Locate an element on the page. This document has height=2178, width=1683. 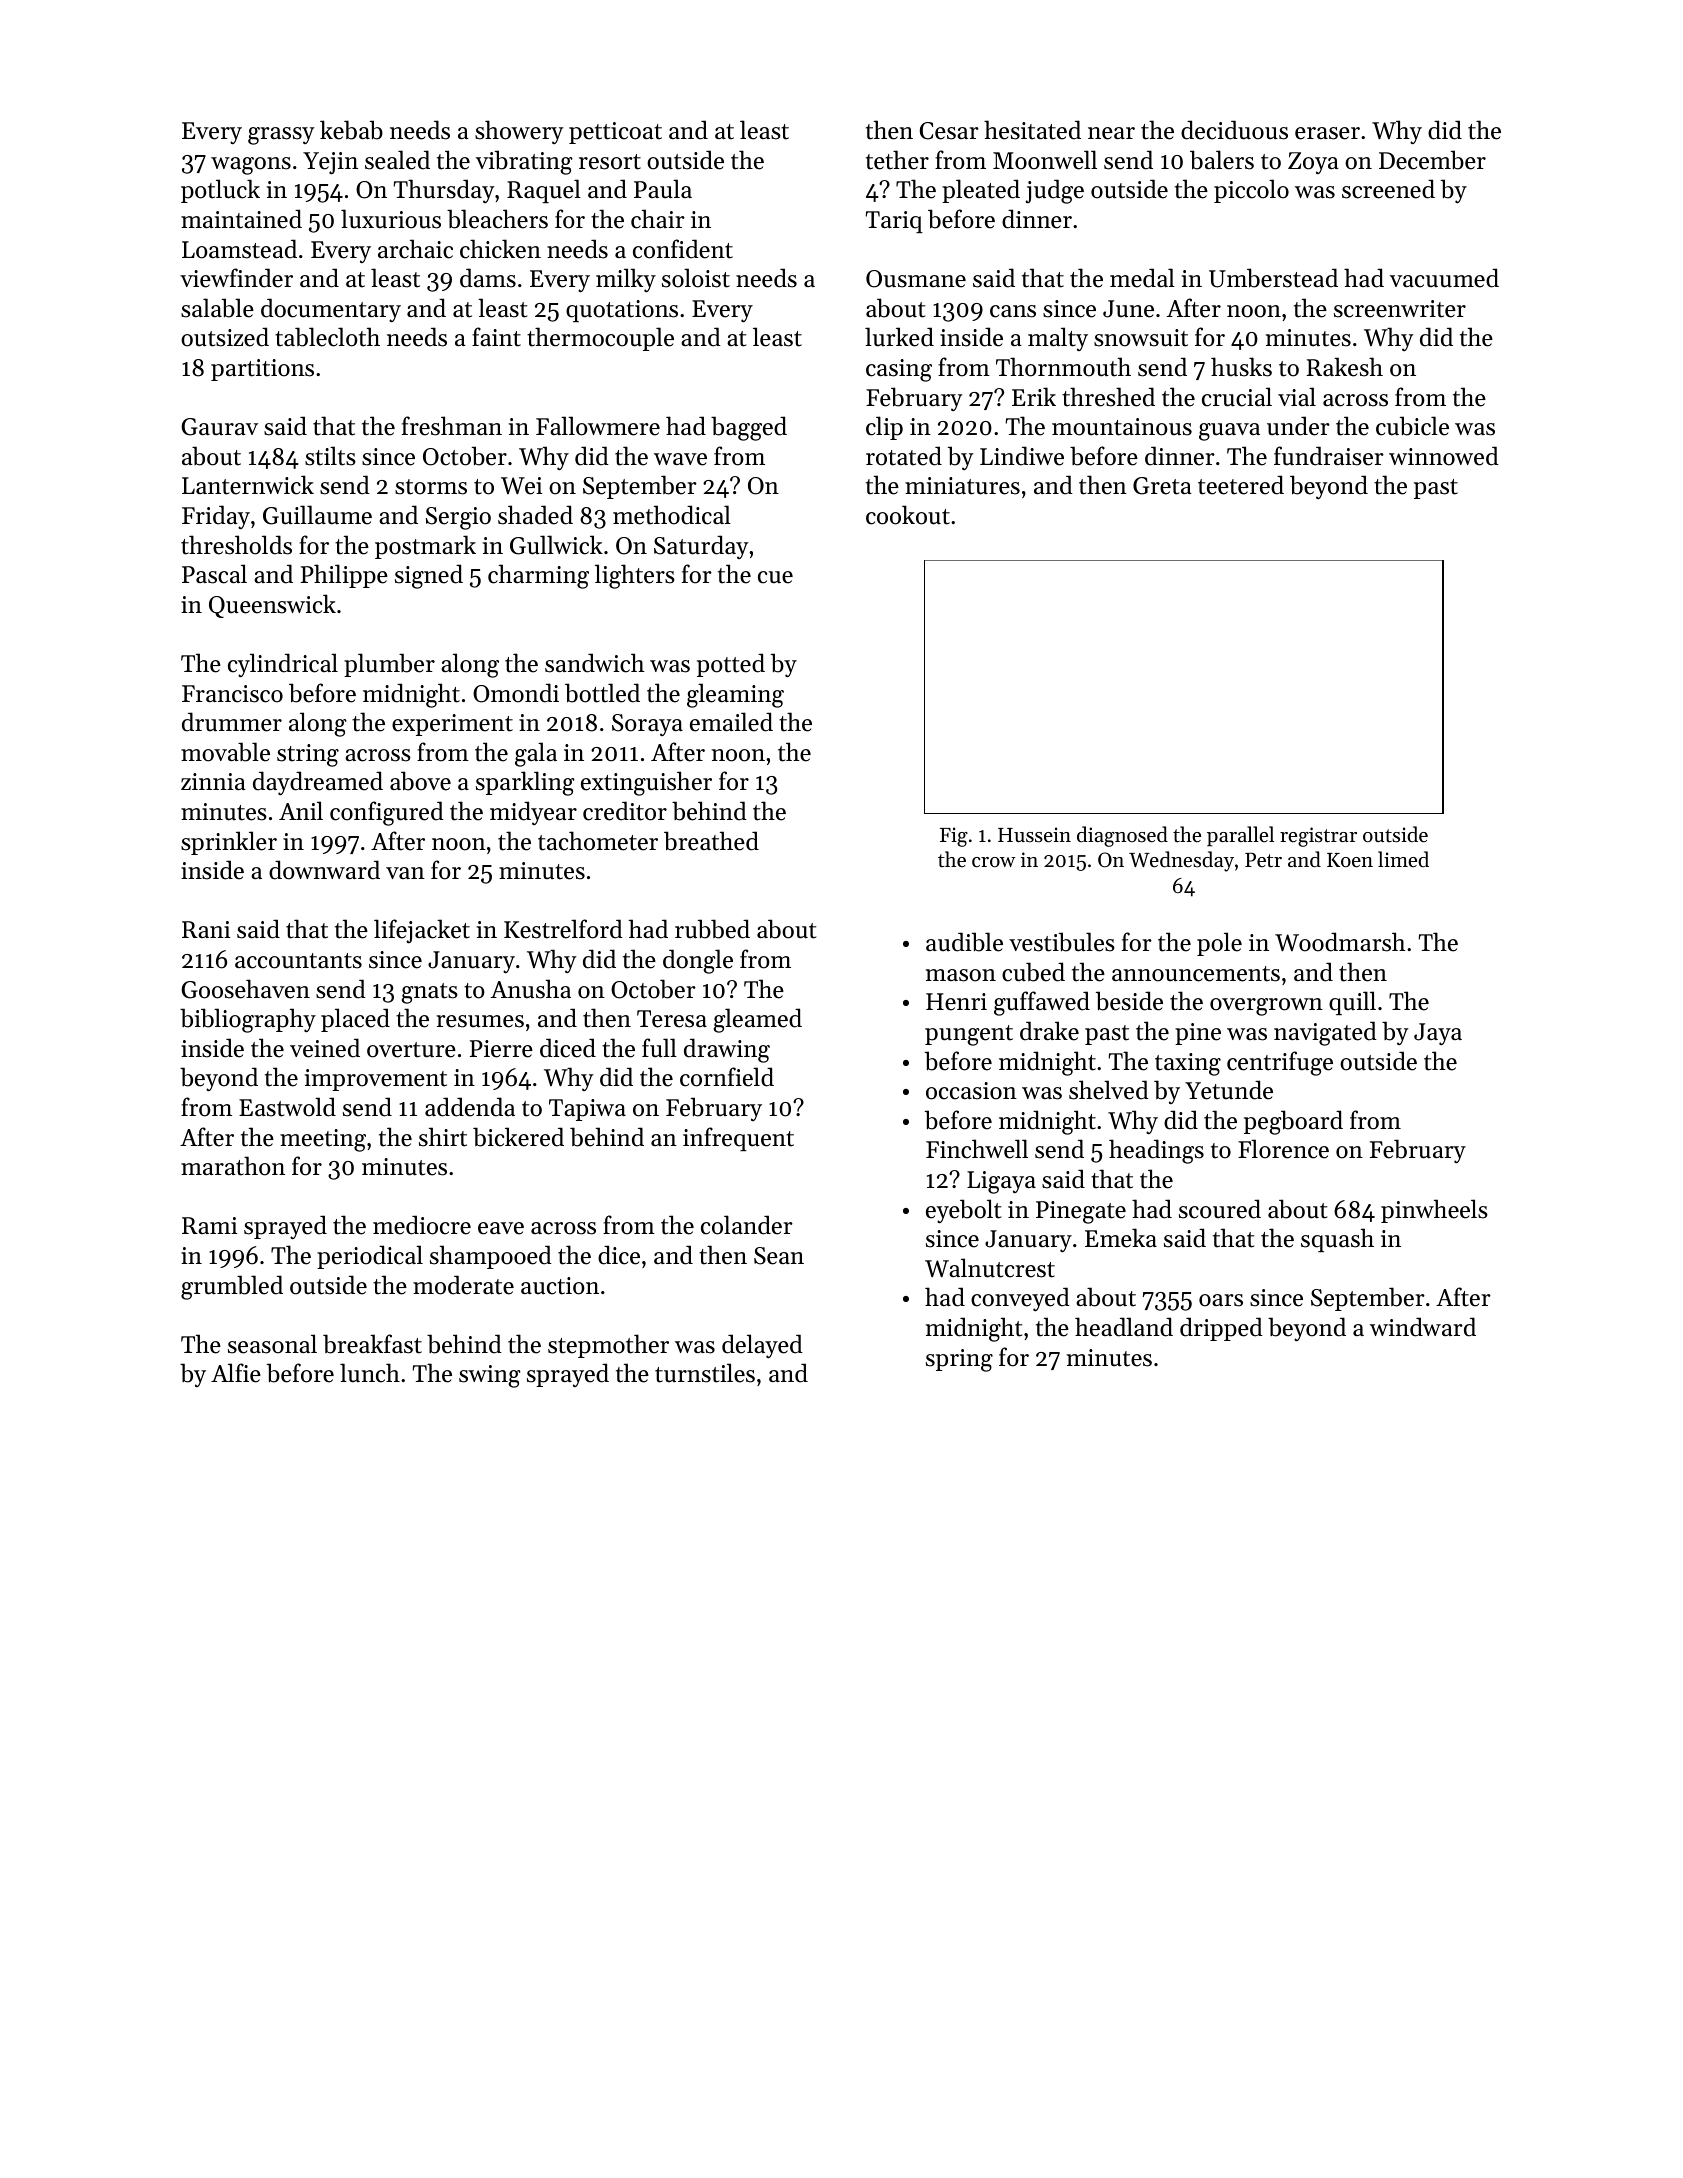
Eastwold is located at coordinates (287, 1107).
